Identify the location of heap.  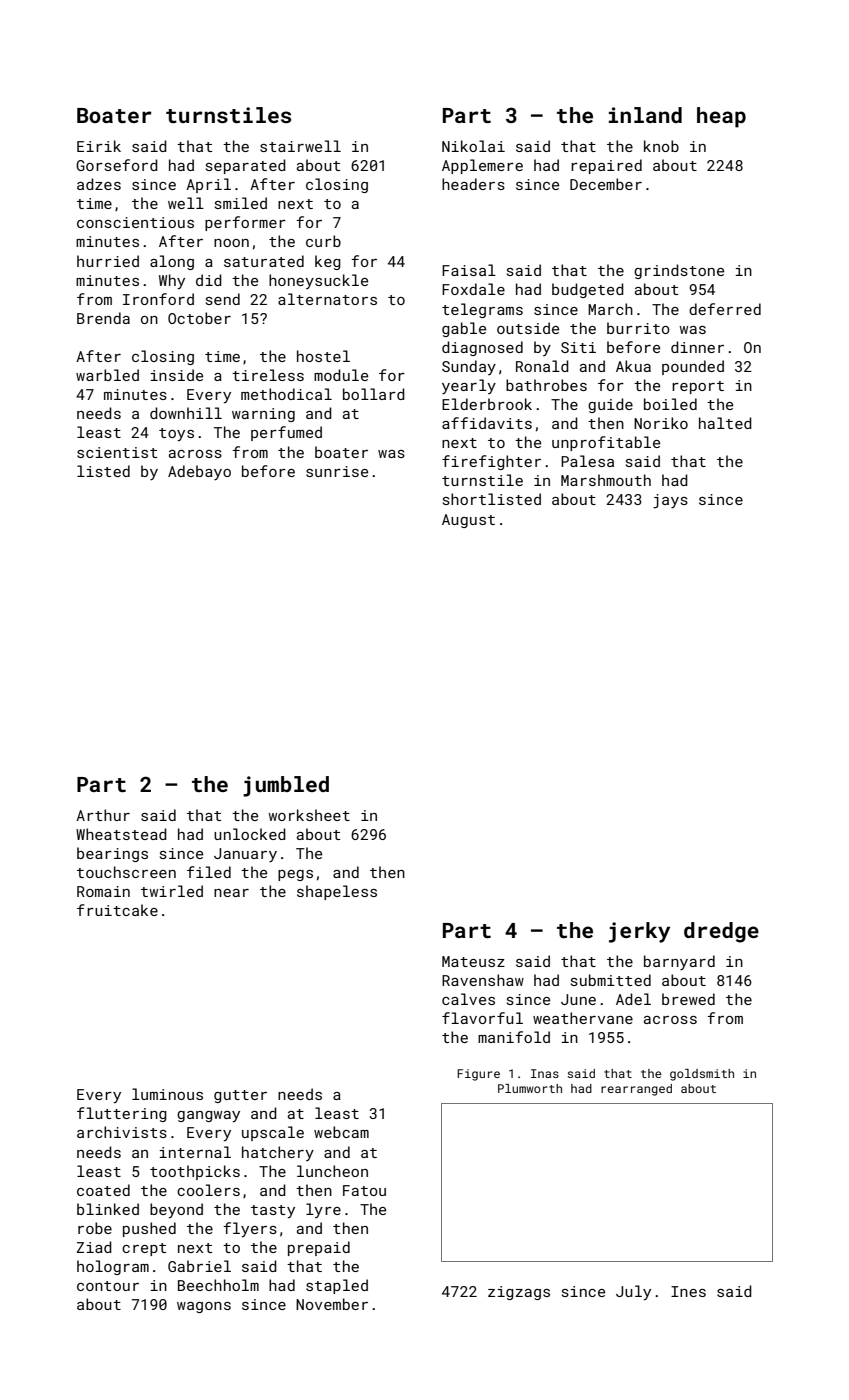
(721, 117).
